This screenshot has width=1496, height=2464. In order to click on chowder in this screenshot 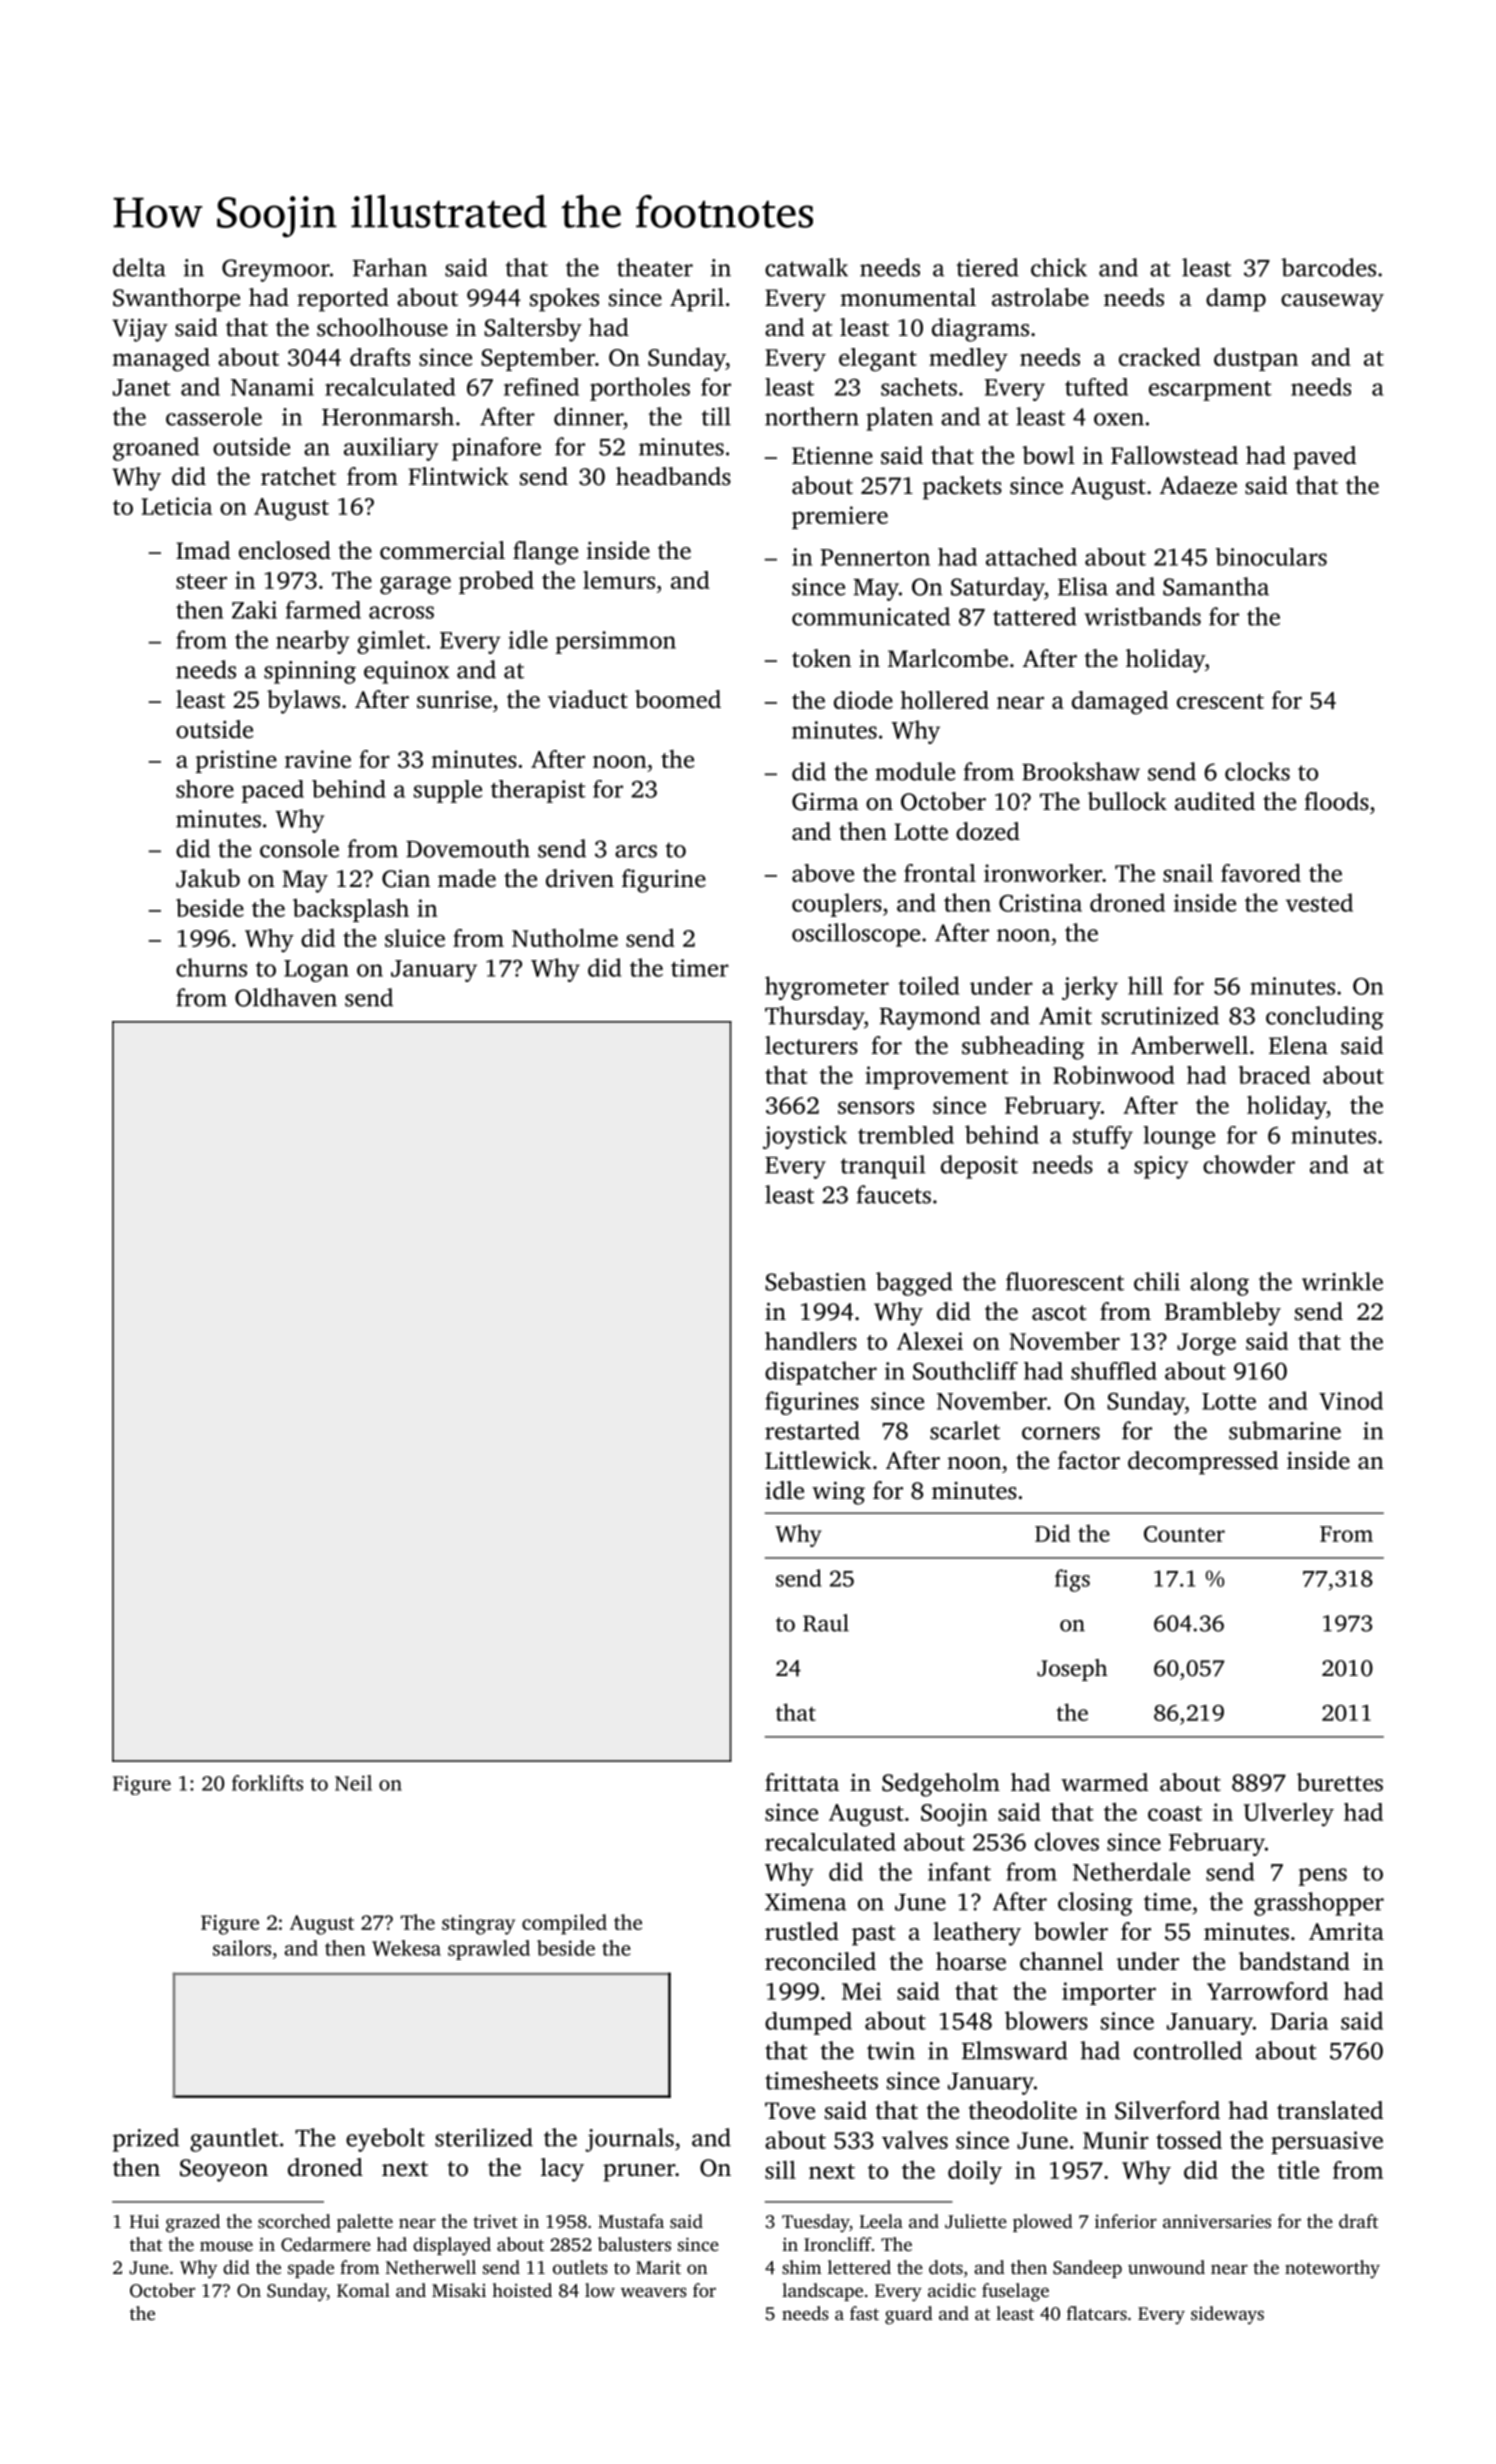, I will do `click(1249, 1164)`.
